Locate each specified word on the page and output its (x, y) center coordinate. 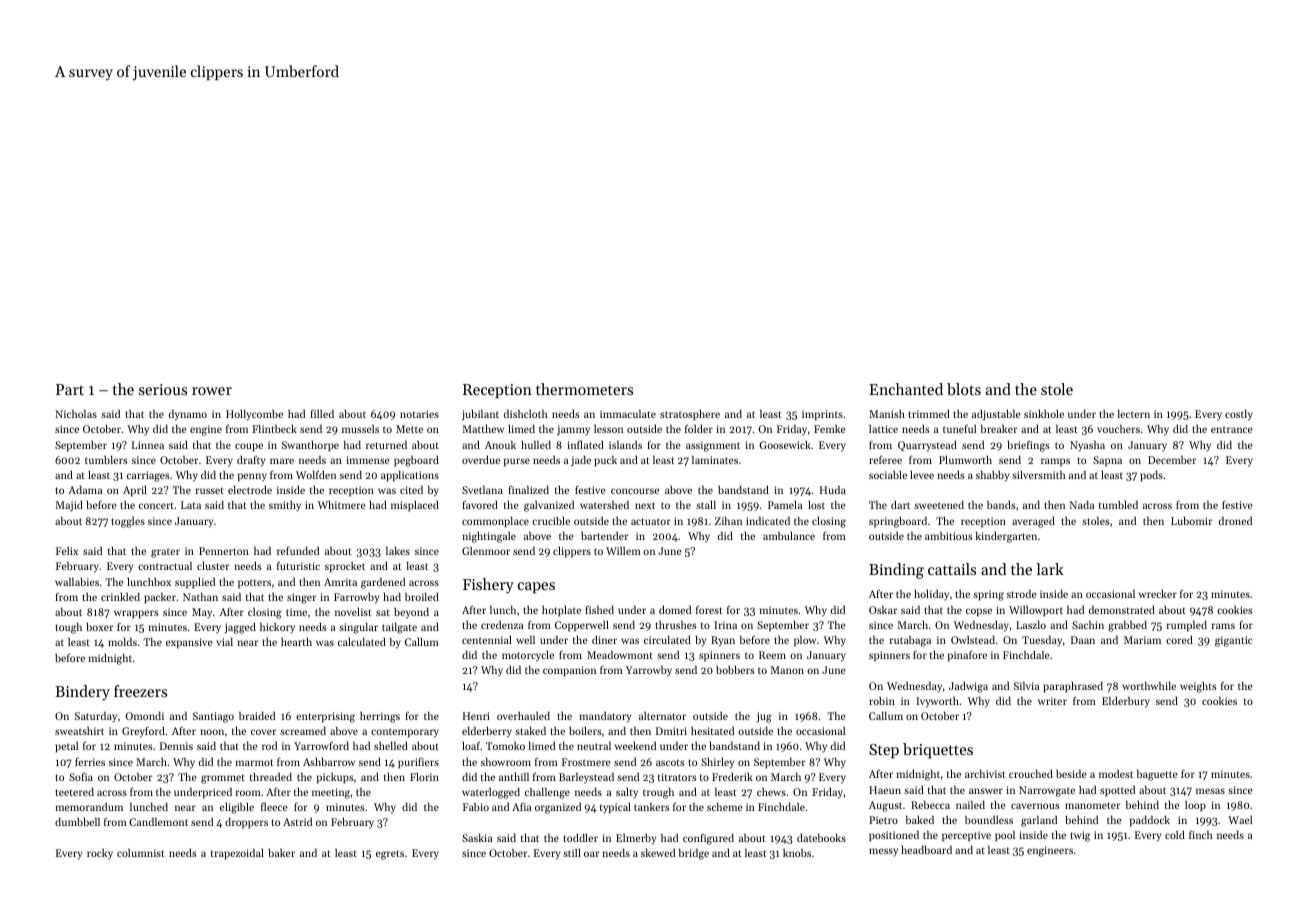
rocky (100, 854)
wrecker (1158, 594)
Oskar (883, 610)
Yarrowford (321, 746)
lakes (398, 551)
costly (1239, 415)
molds (122, 642)
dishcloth (526, 414)
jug (764, 717)
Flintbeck (274, 429)
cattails (952, 569)
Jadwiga (968, 687)
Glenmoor (486, 551)
